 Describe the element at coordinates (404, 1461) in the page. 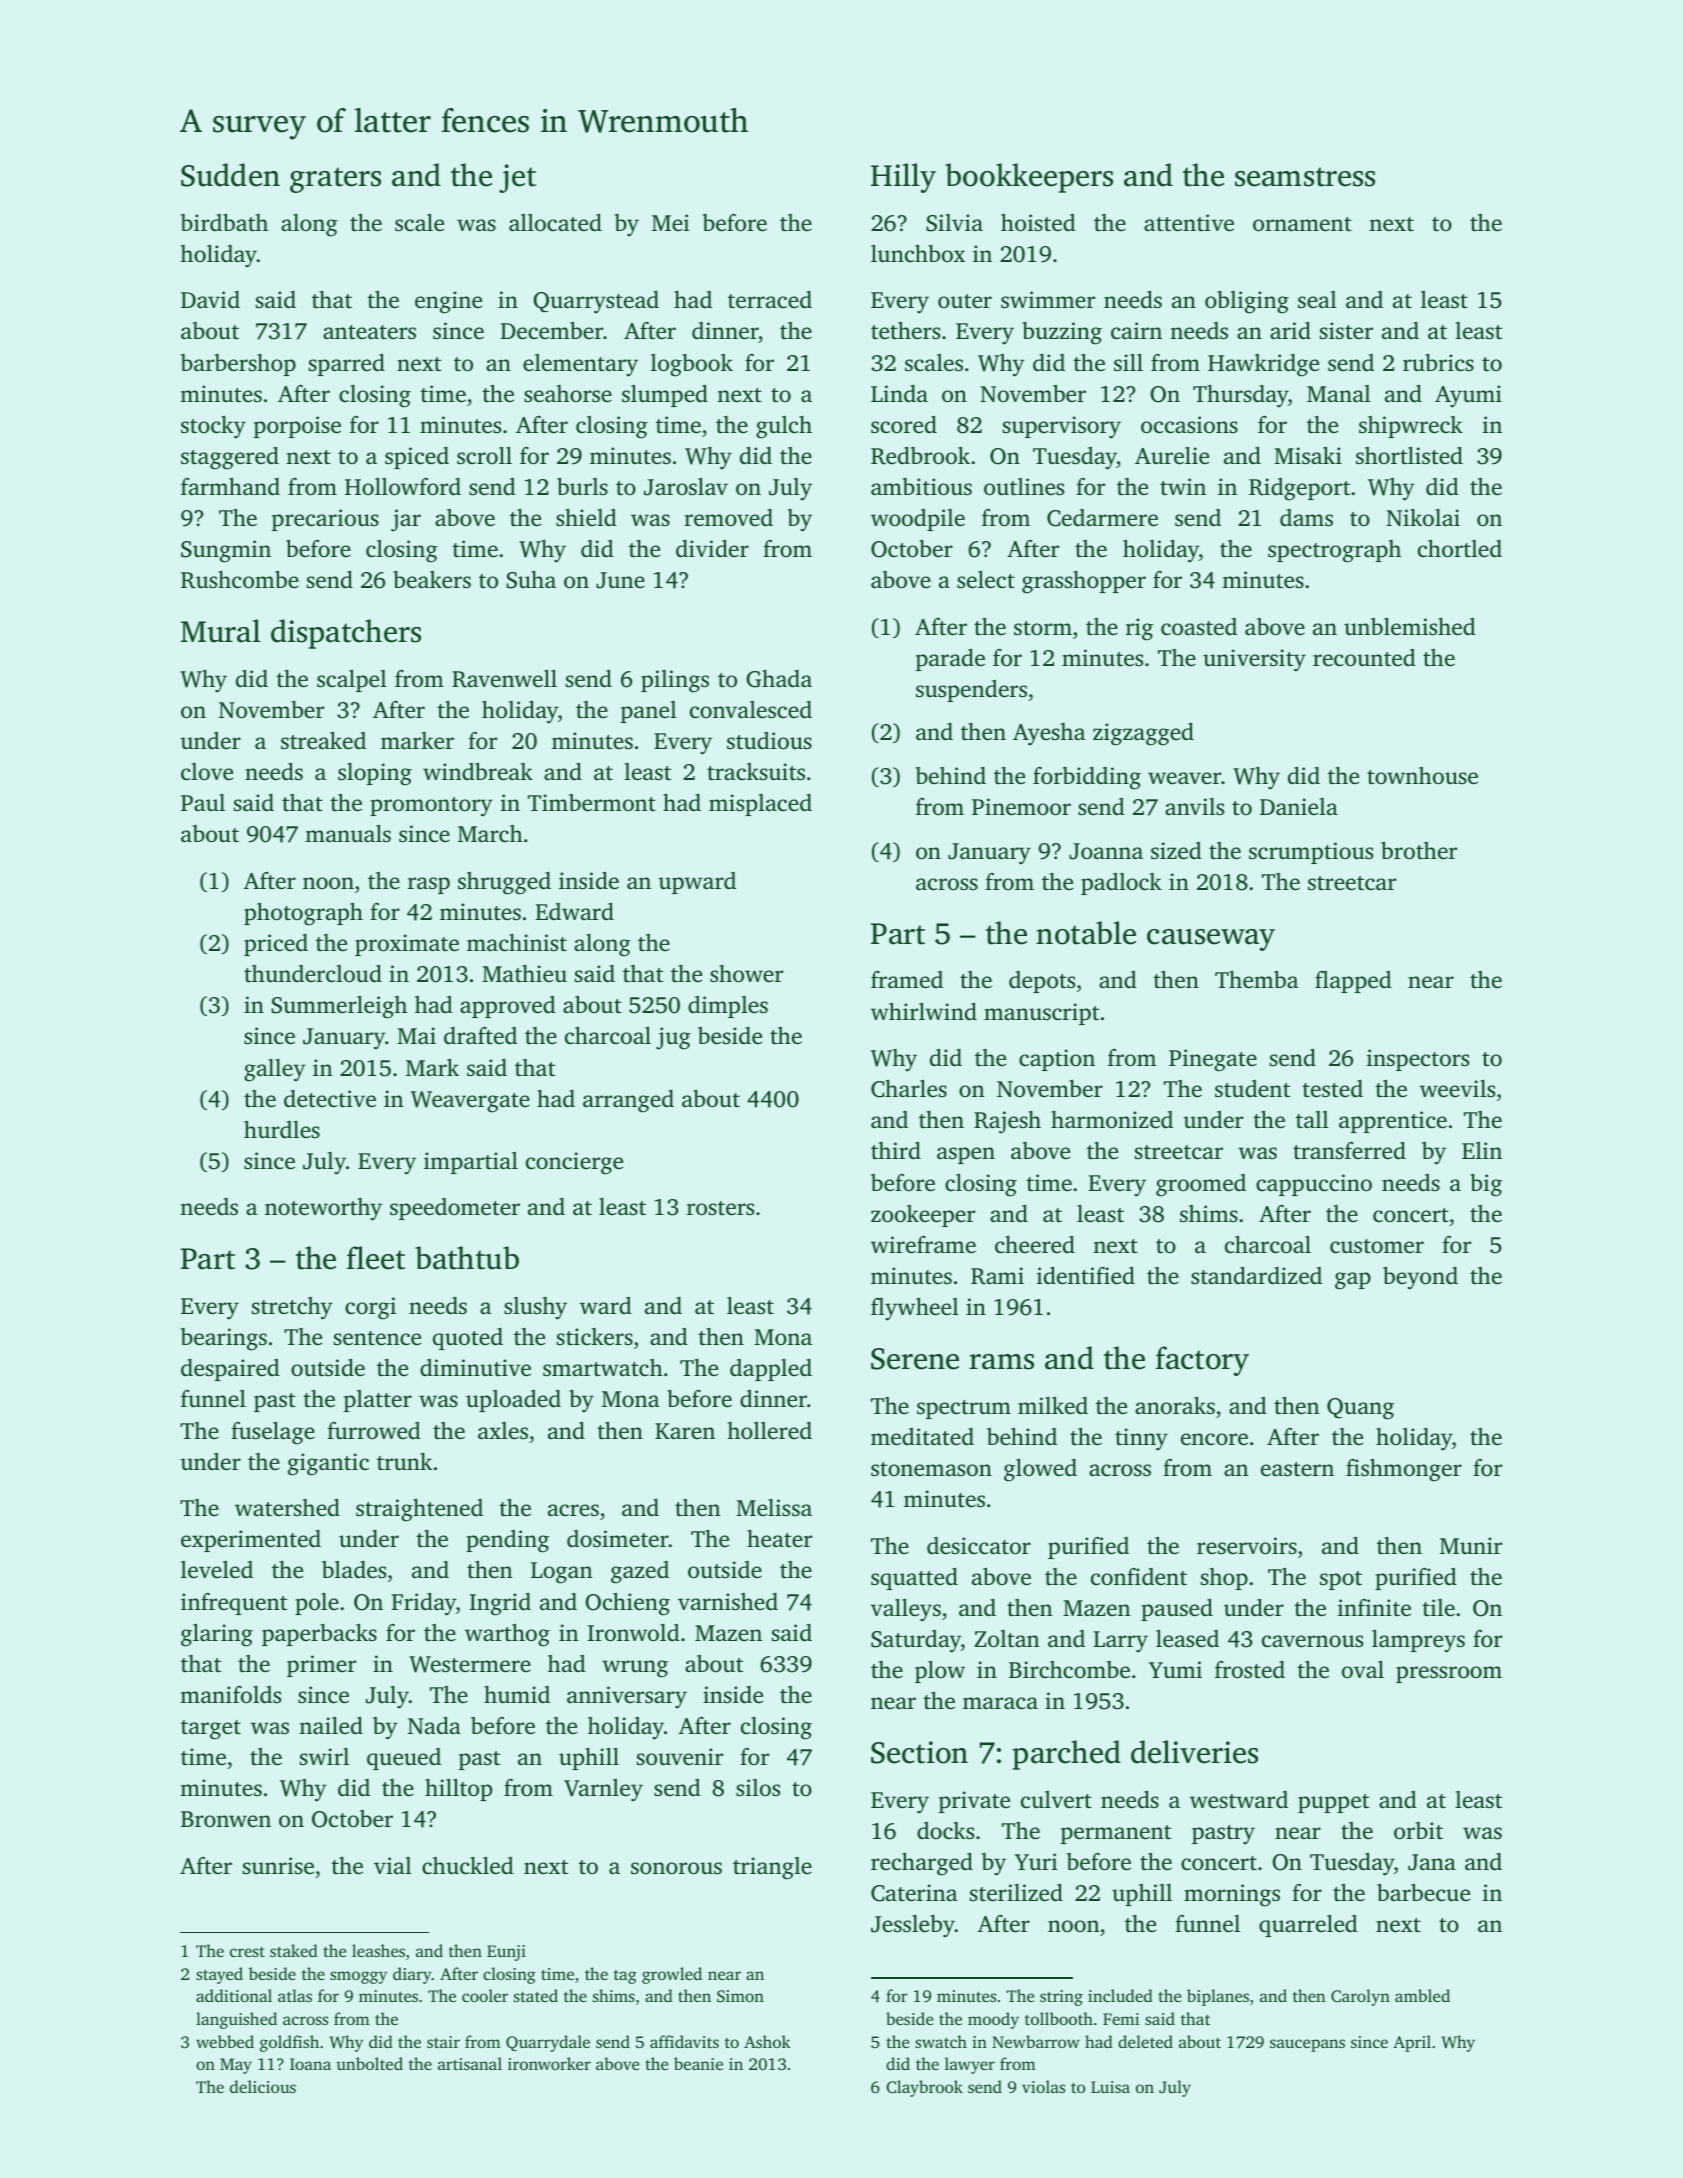

I see `trunk` at that location.
